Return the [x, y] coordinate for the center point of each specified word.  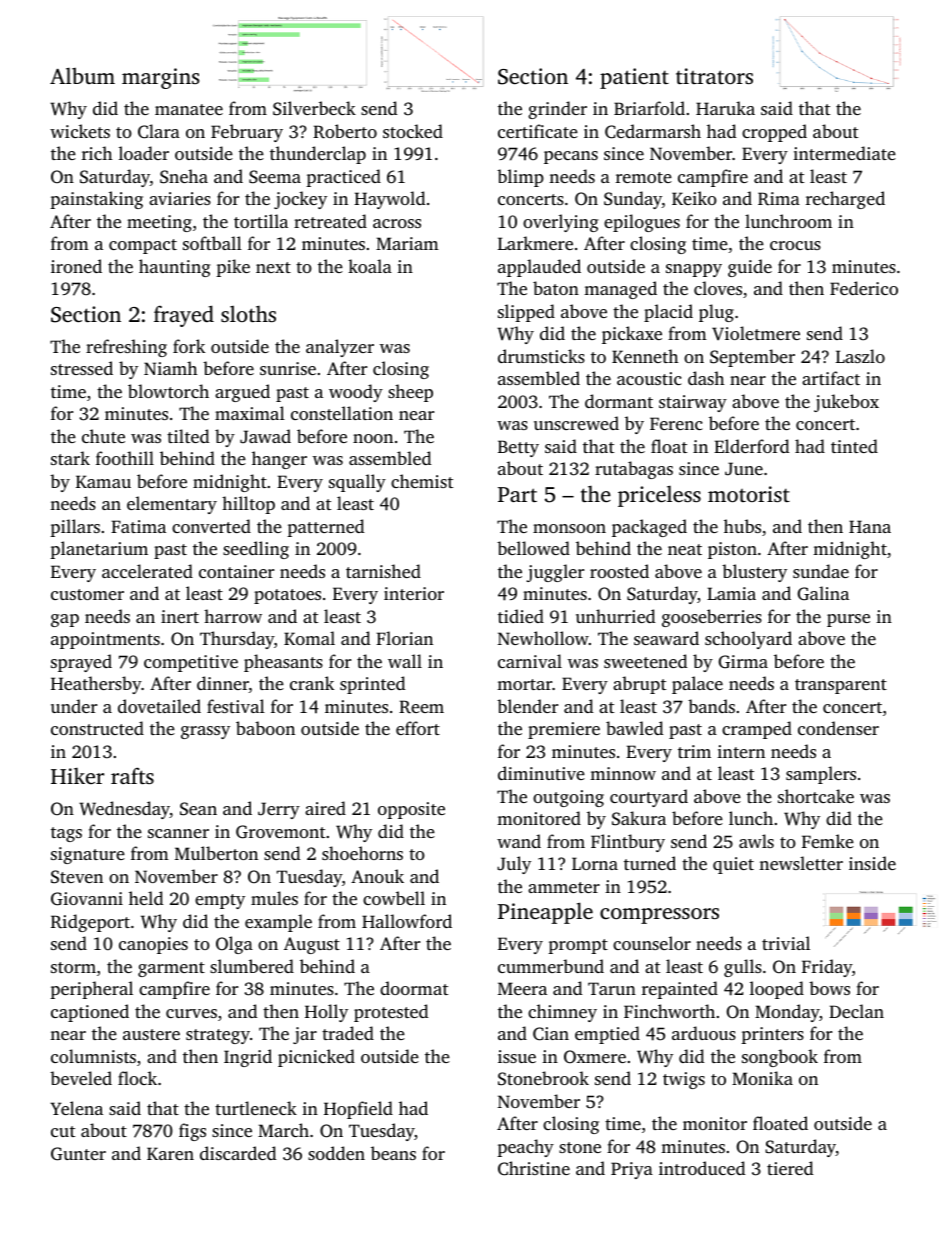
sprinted [373, 685]
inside [872, 863]
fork [189, 346]
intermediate [844, 153]
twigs [684, 1080]
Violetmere [756, 333]
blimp [520, 178]
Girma [743, 662]
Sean [198, 809]
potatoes [287, 596]
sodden [336, 1153]
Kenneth [645, 356]
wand [519, 841]
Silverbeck [314, 108]
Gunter [78, 1154]
